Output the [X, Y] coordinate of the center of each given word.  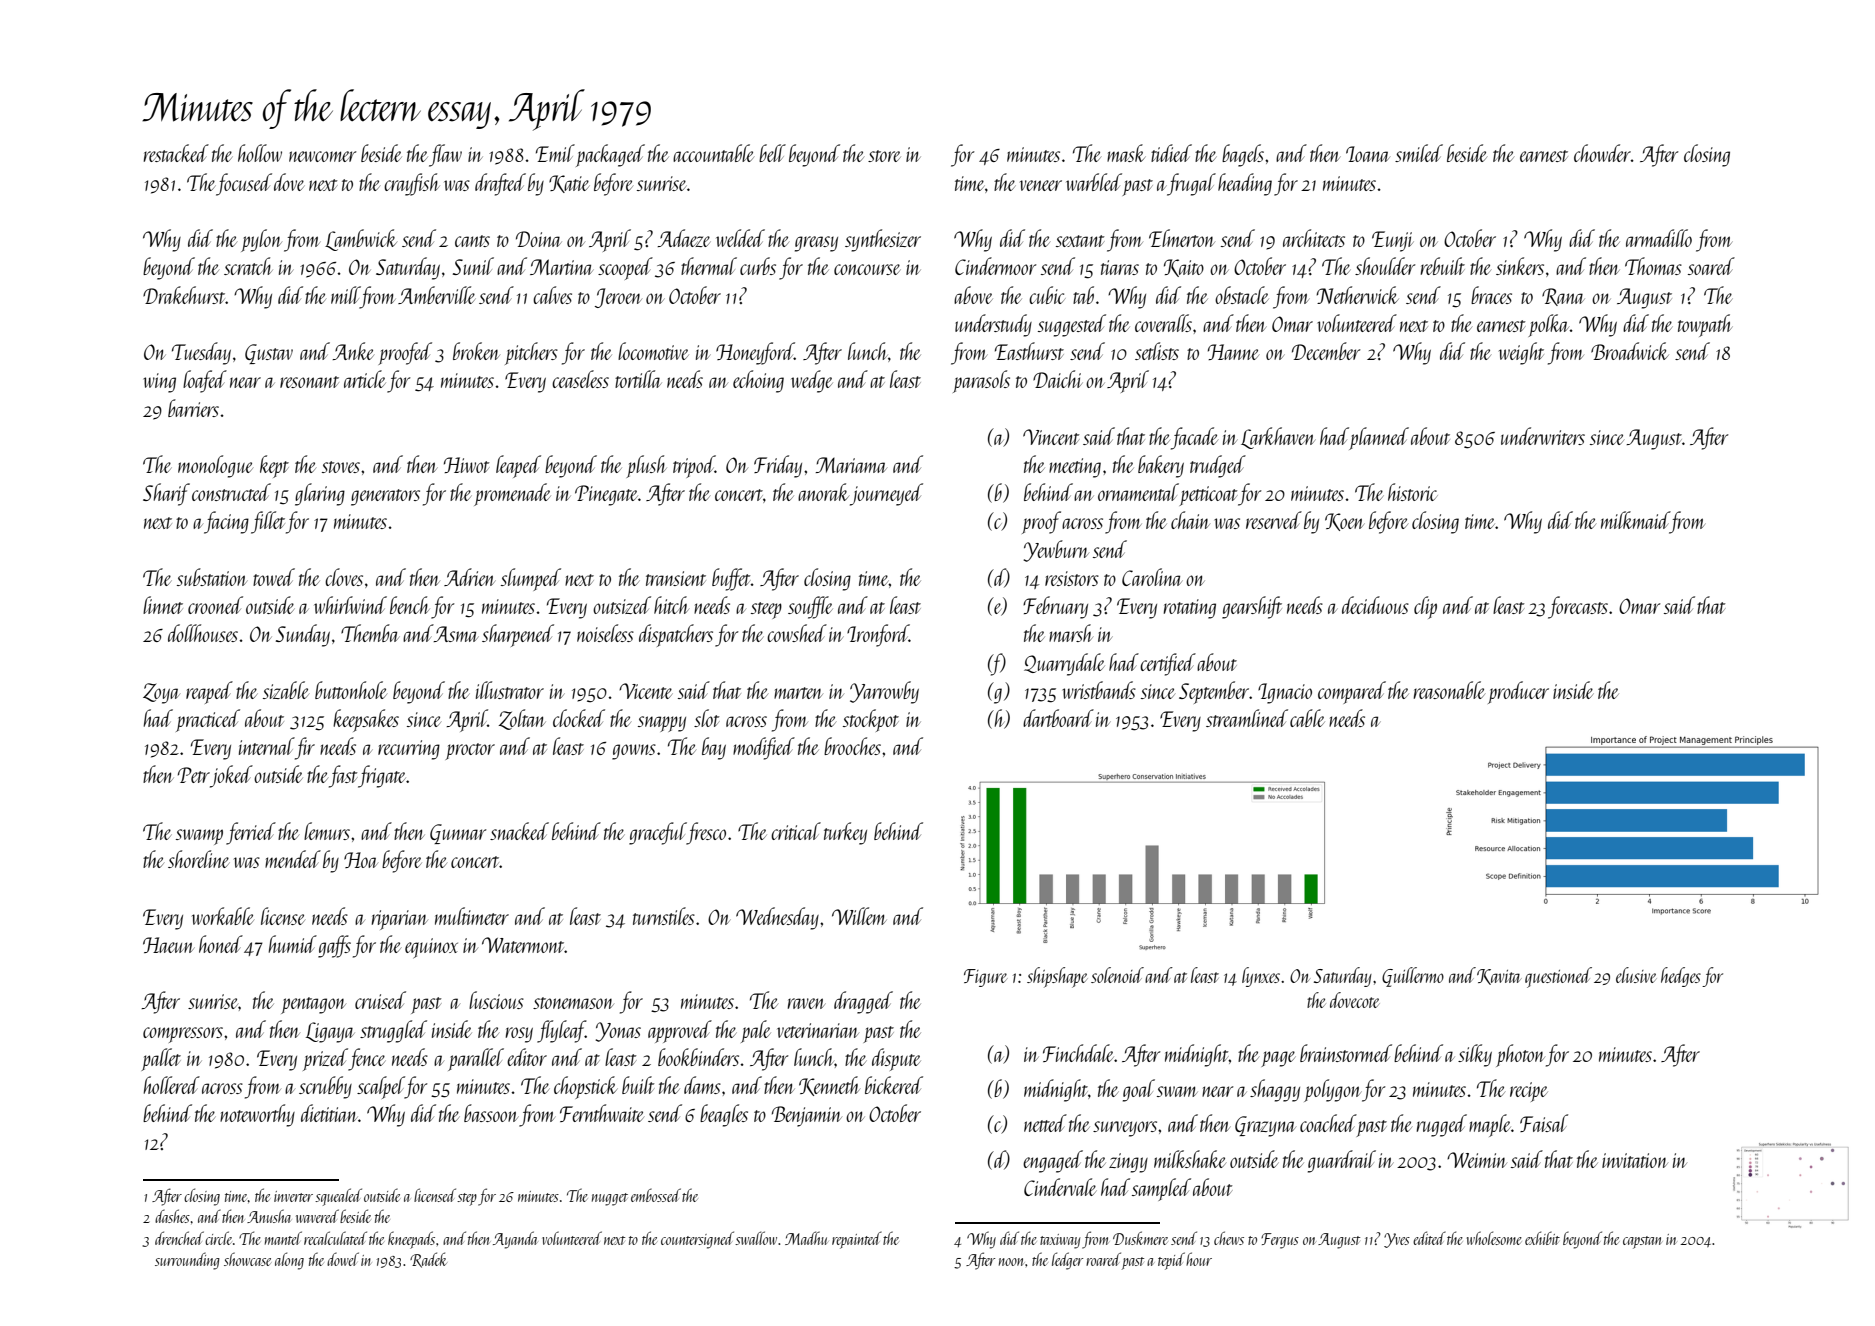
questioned [1558, 977]
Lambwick [361, 240]
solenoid [1117, 975]
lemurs [327, 831]
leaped [518, 466]
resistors [1072, 578]
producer [1518, 692]
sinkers [1520, 266]
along [289, 1261]
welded [740, 238]
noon [1011, 1262]
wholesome [1494, 1238]
